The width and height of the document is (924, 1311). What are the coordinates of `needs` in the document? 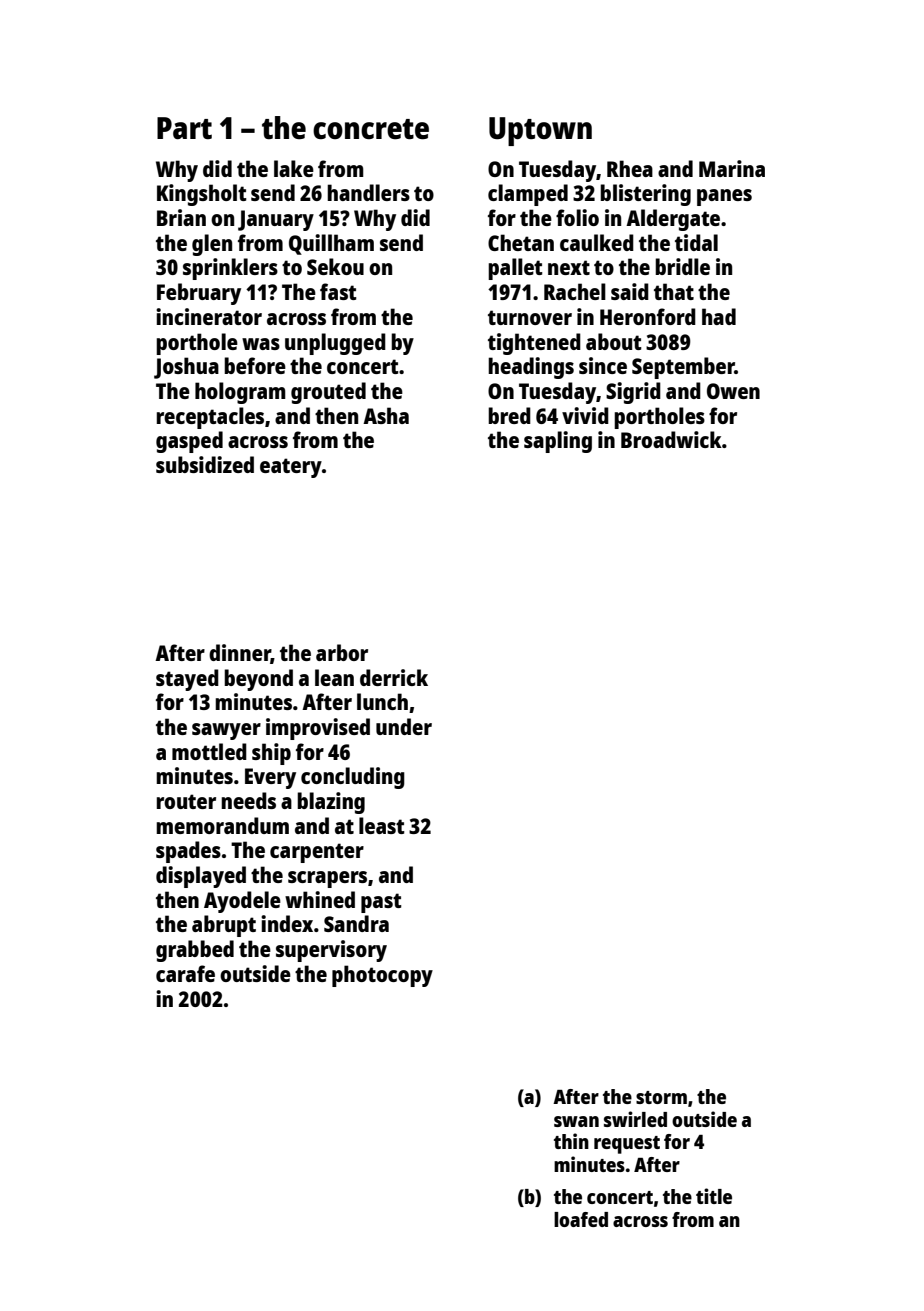 It's located at (248, 800).
